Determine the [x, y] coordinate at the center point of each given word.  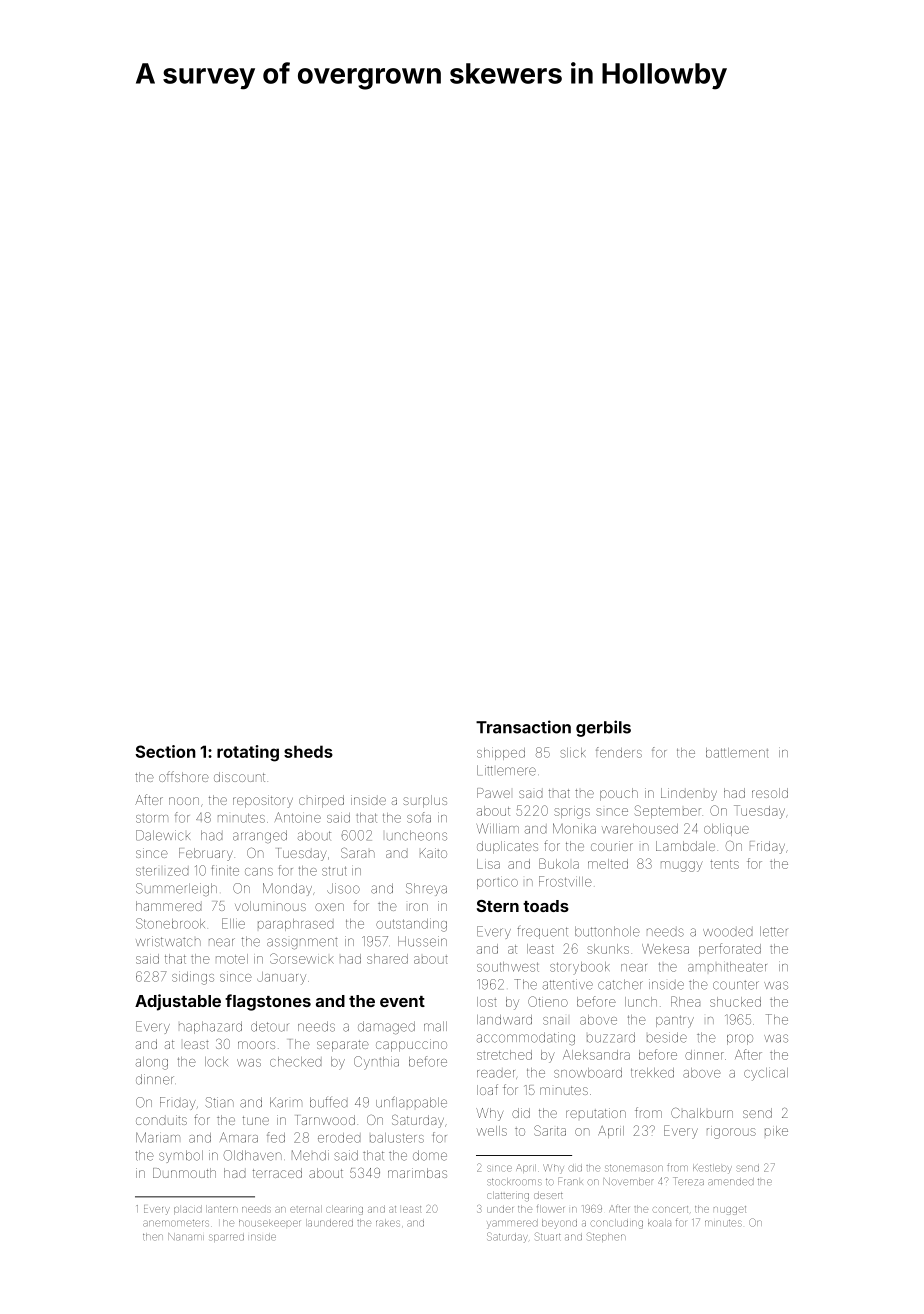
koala [659, 1223]
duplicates [507, 847]
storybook [580, 968]
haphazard [210, 1027]
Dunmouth [184, 1173]
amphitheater [727, 967]
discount [239, 777]
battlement [737, 753]
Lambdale [685, 846]
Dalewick [163, 835]
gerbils [603, 728]
